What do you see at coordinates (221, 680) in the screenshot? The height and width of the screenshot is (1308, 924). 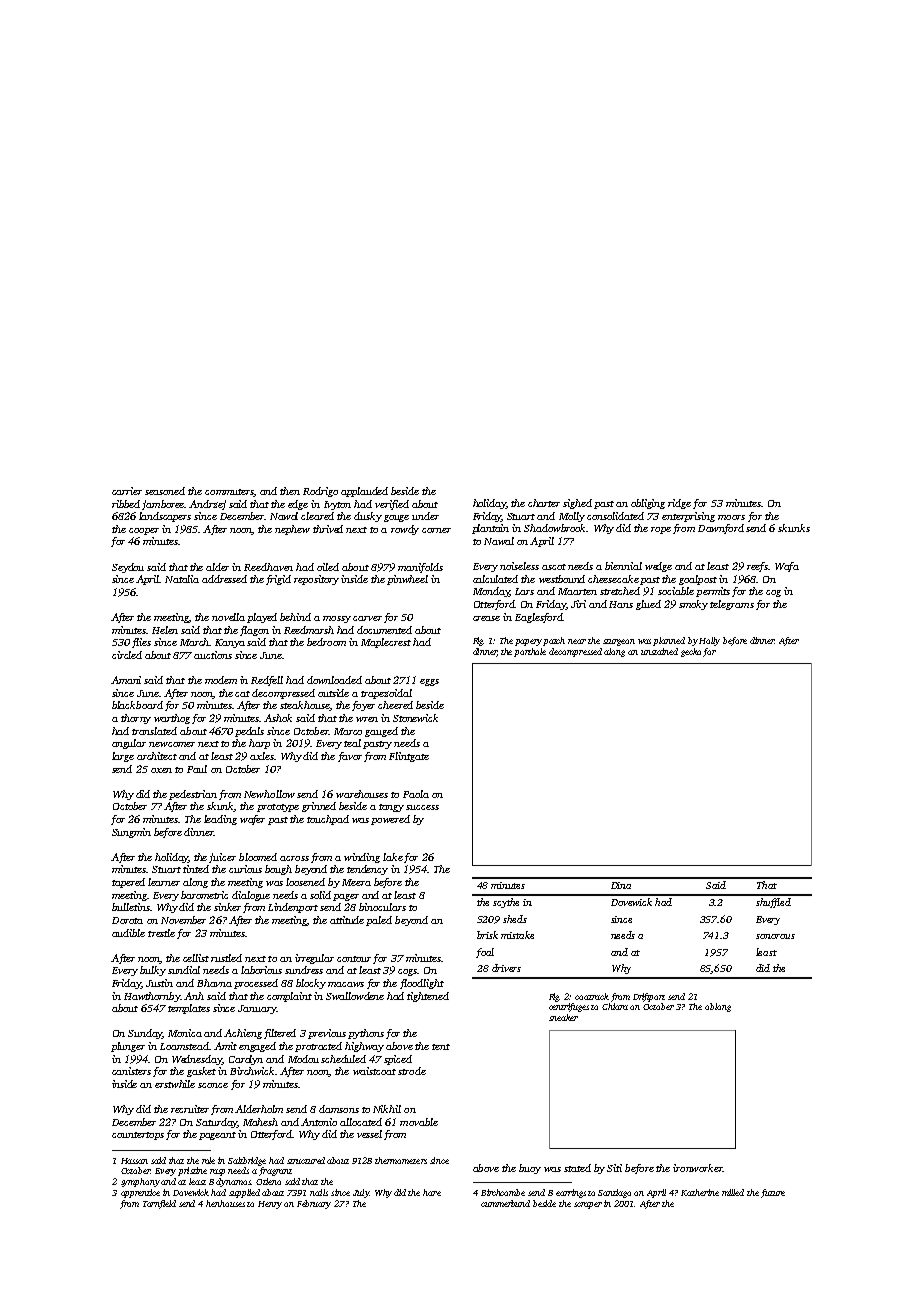 I see `modem` at bounding box center [221, 680].
